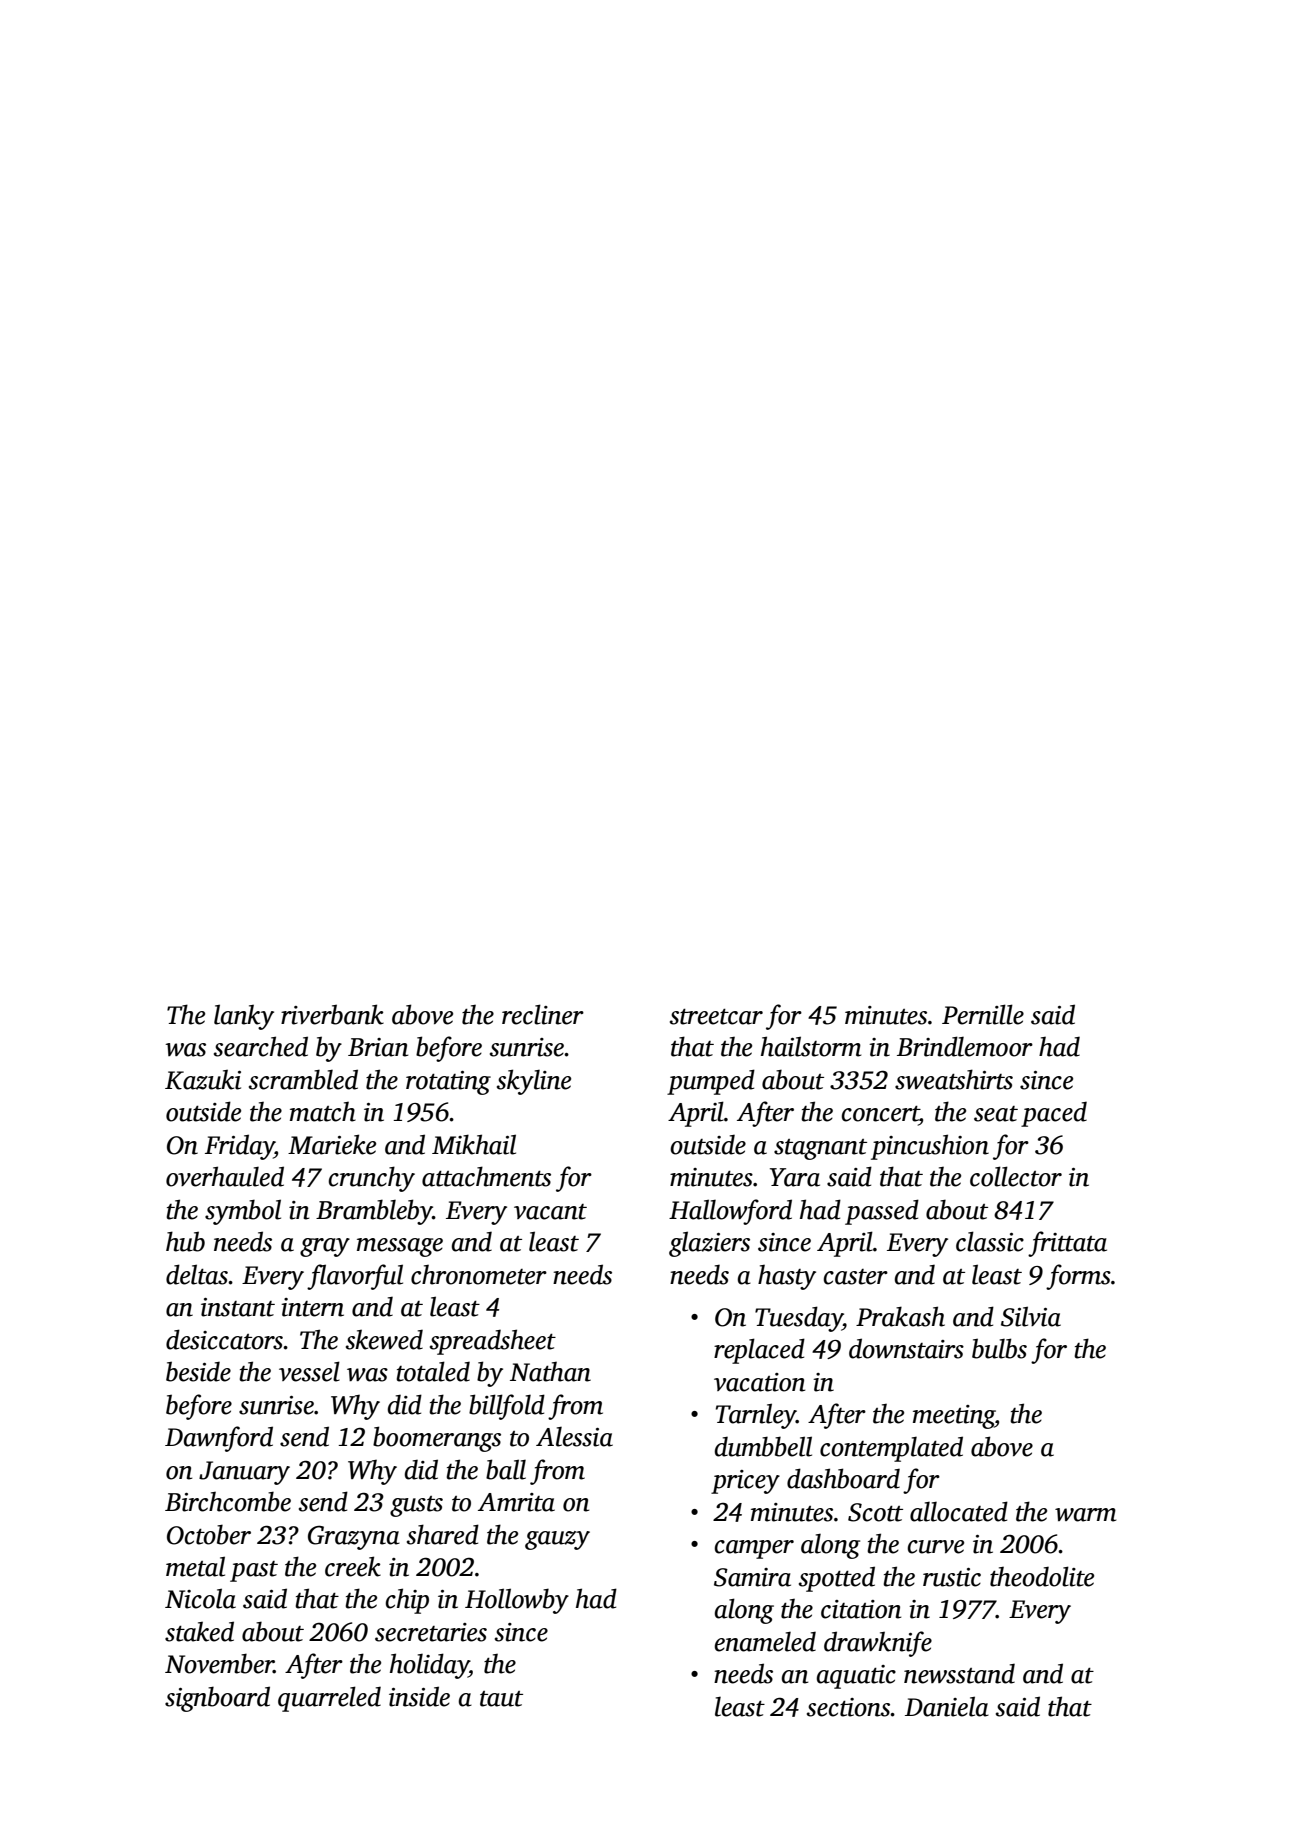  I want to click on vacation, so click(759, 1382).
